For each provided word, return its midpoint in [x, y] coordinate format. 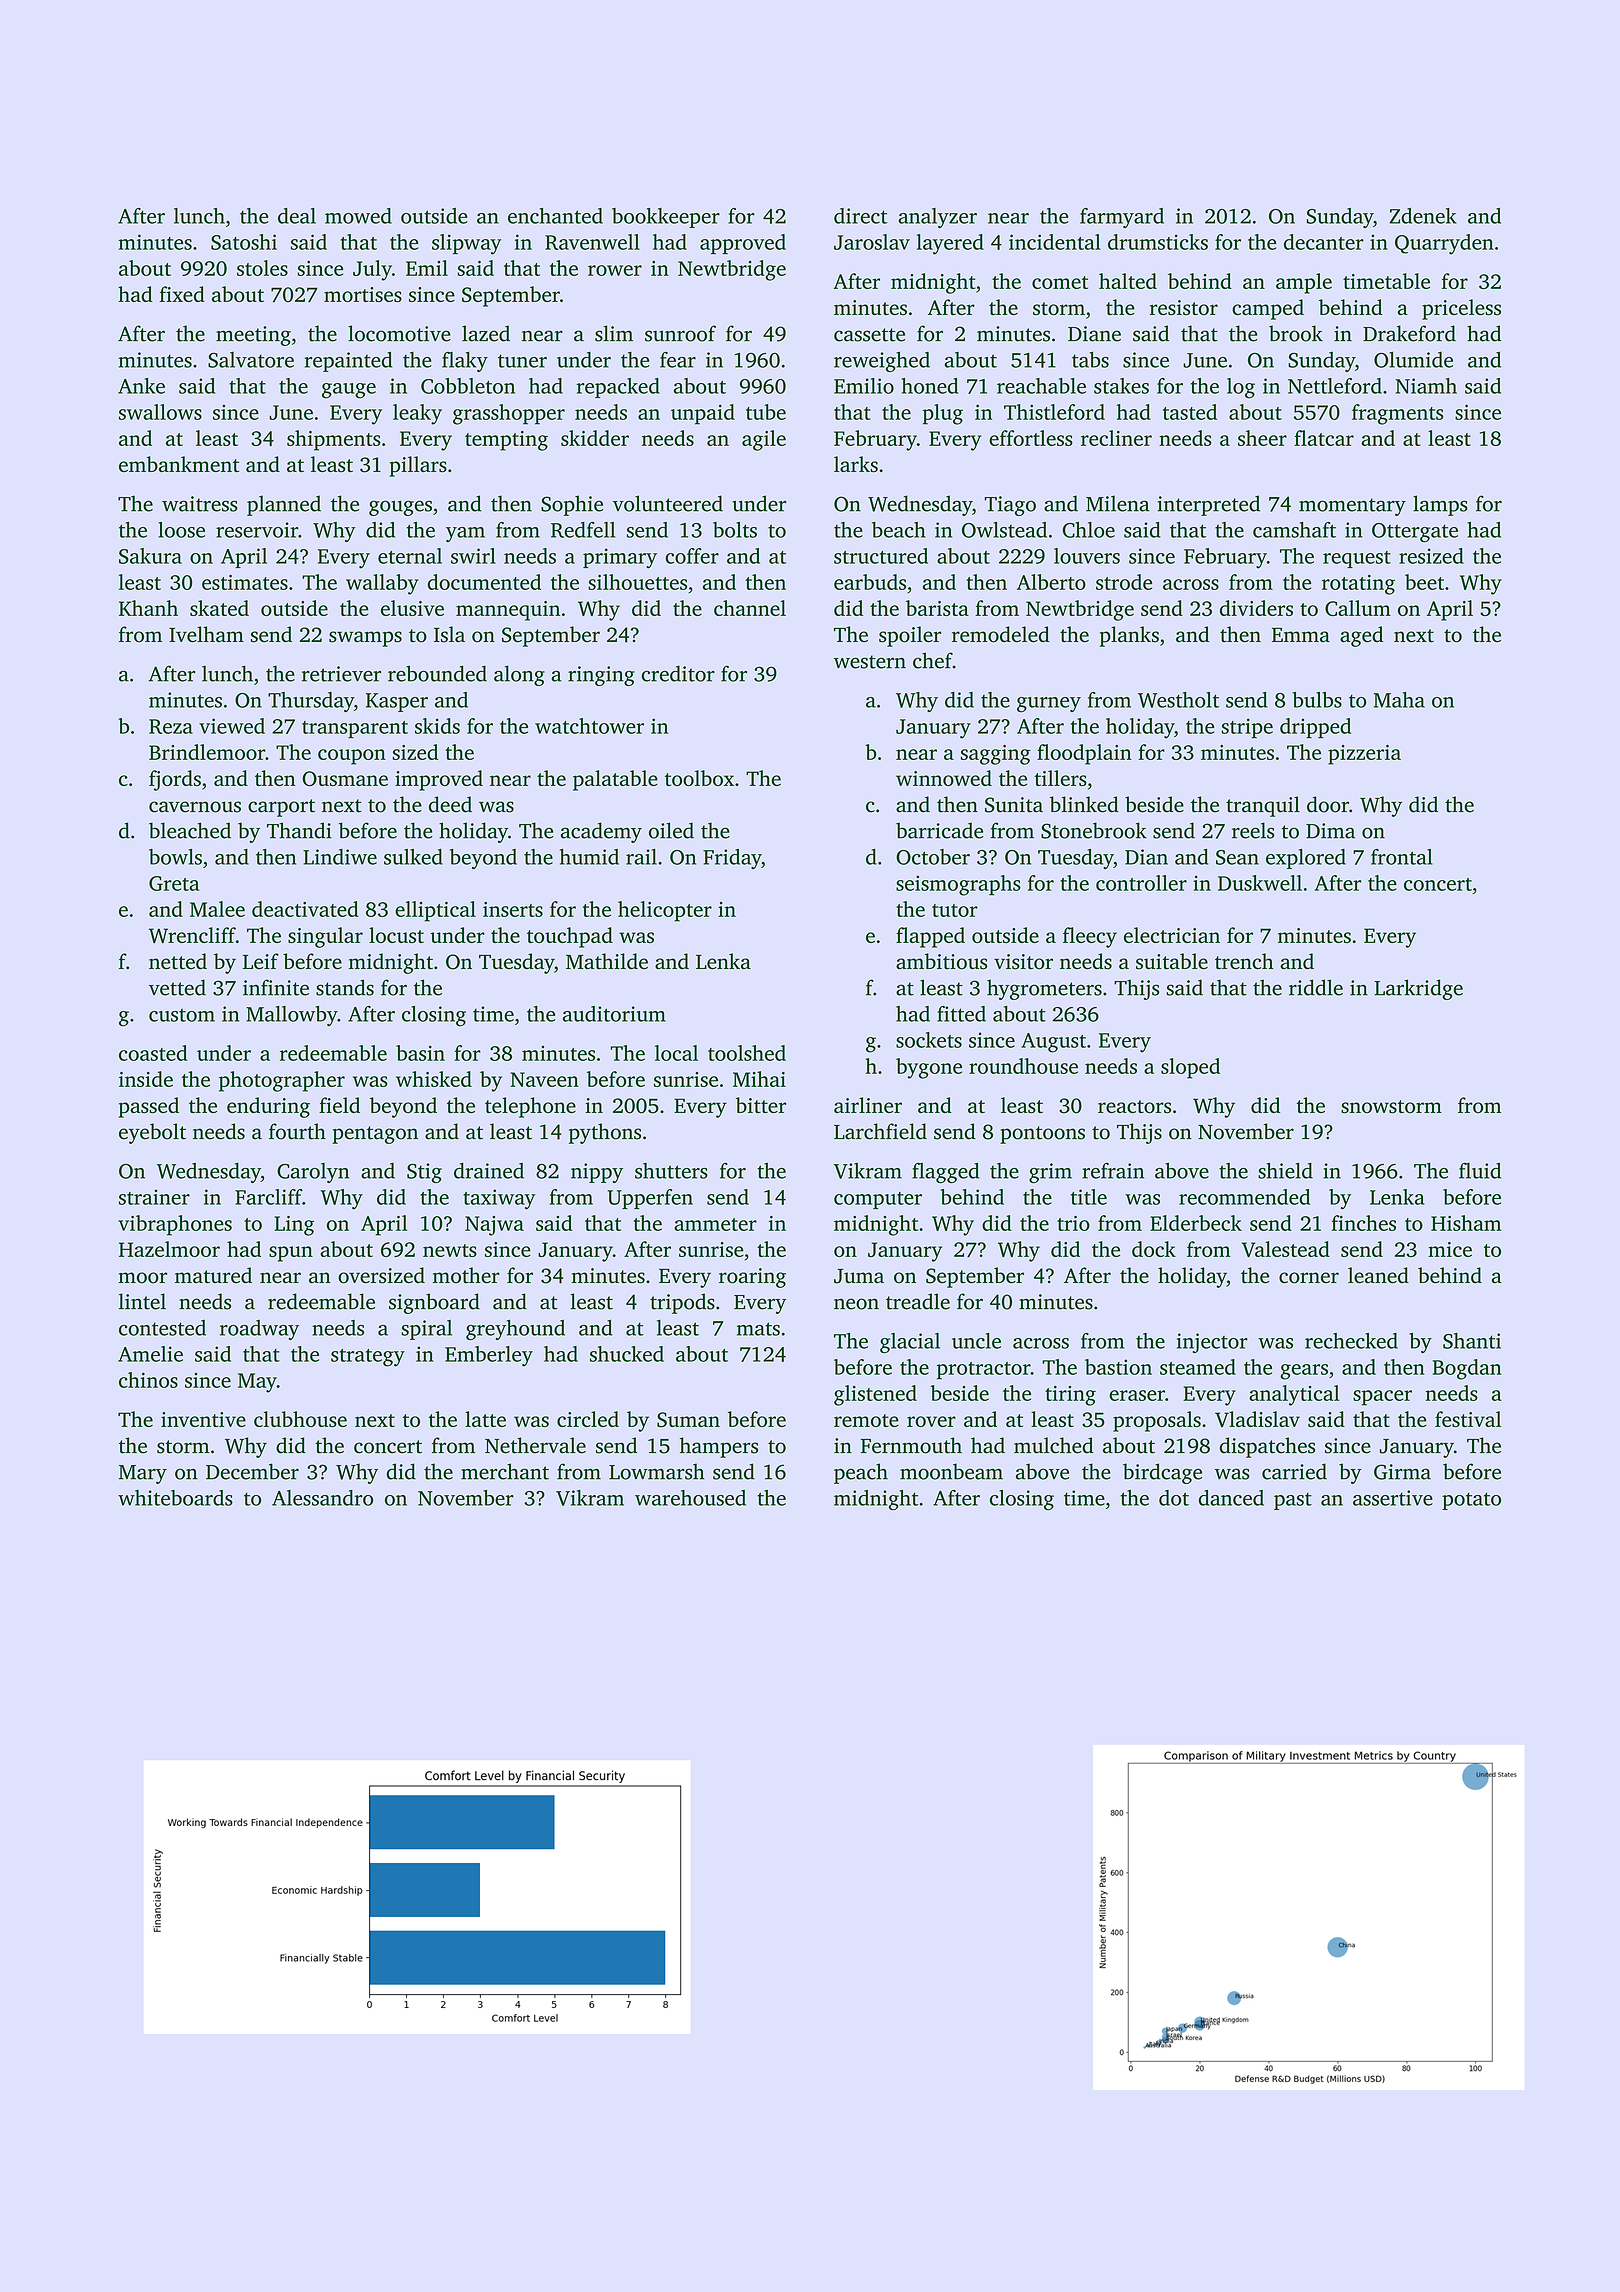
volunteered [668, 503]
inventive [203, 1419]
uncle [976, 1341]
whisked [434, 1079]
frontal [1402, 857]
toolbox [699, 778]
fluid [1480, 1171]
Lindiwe [340, 857]
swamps [365, 639]
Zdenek [1422, 216]
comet [1060, 282]
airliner [868, 1105]
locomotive [399, 333]
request [1357, 559]
